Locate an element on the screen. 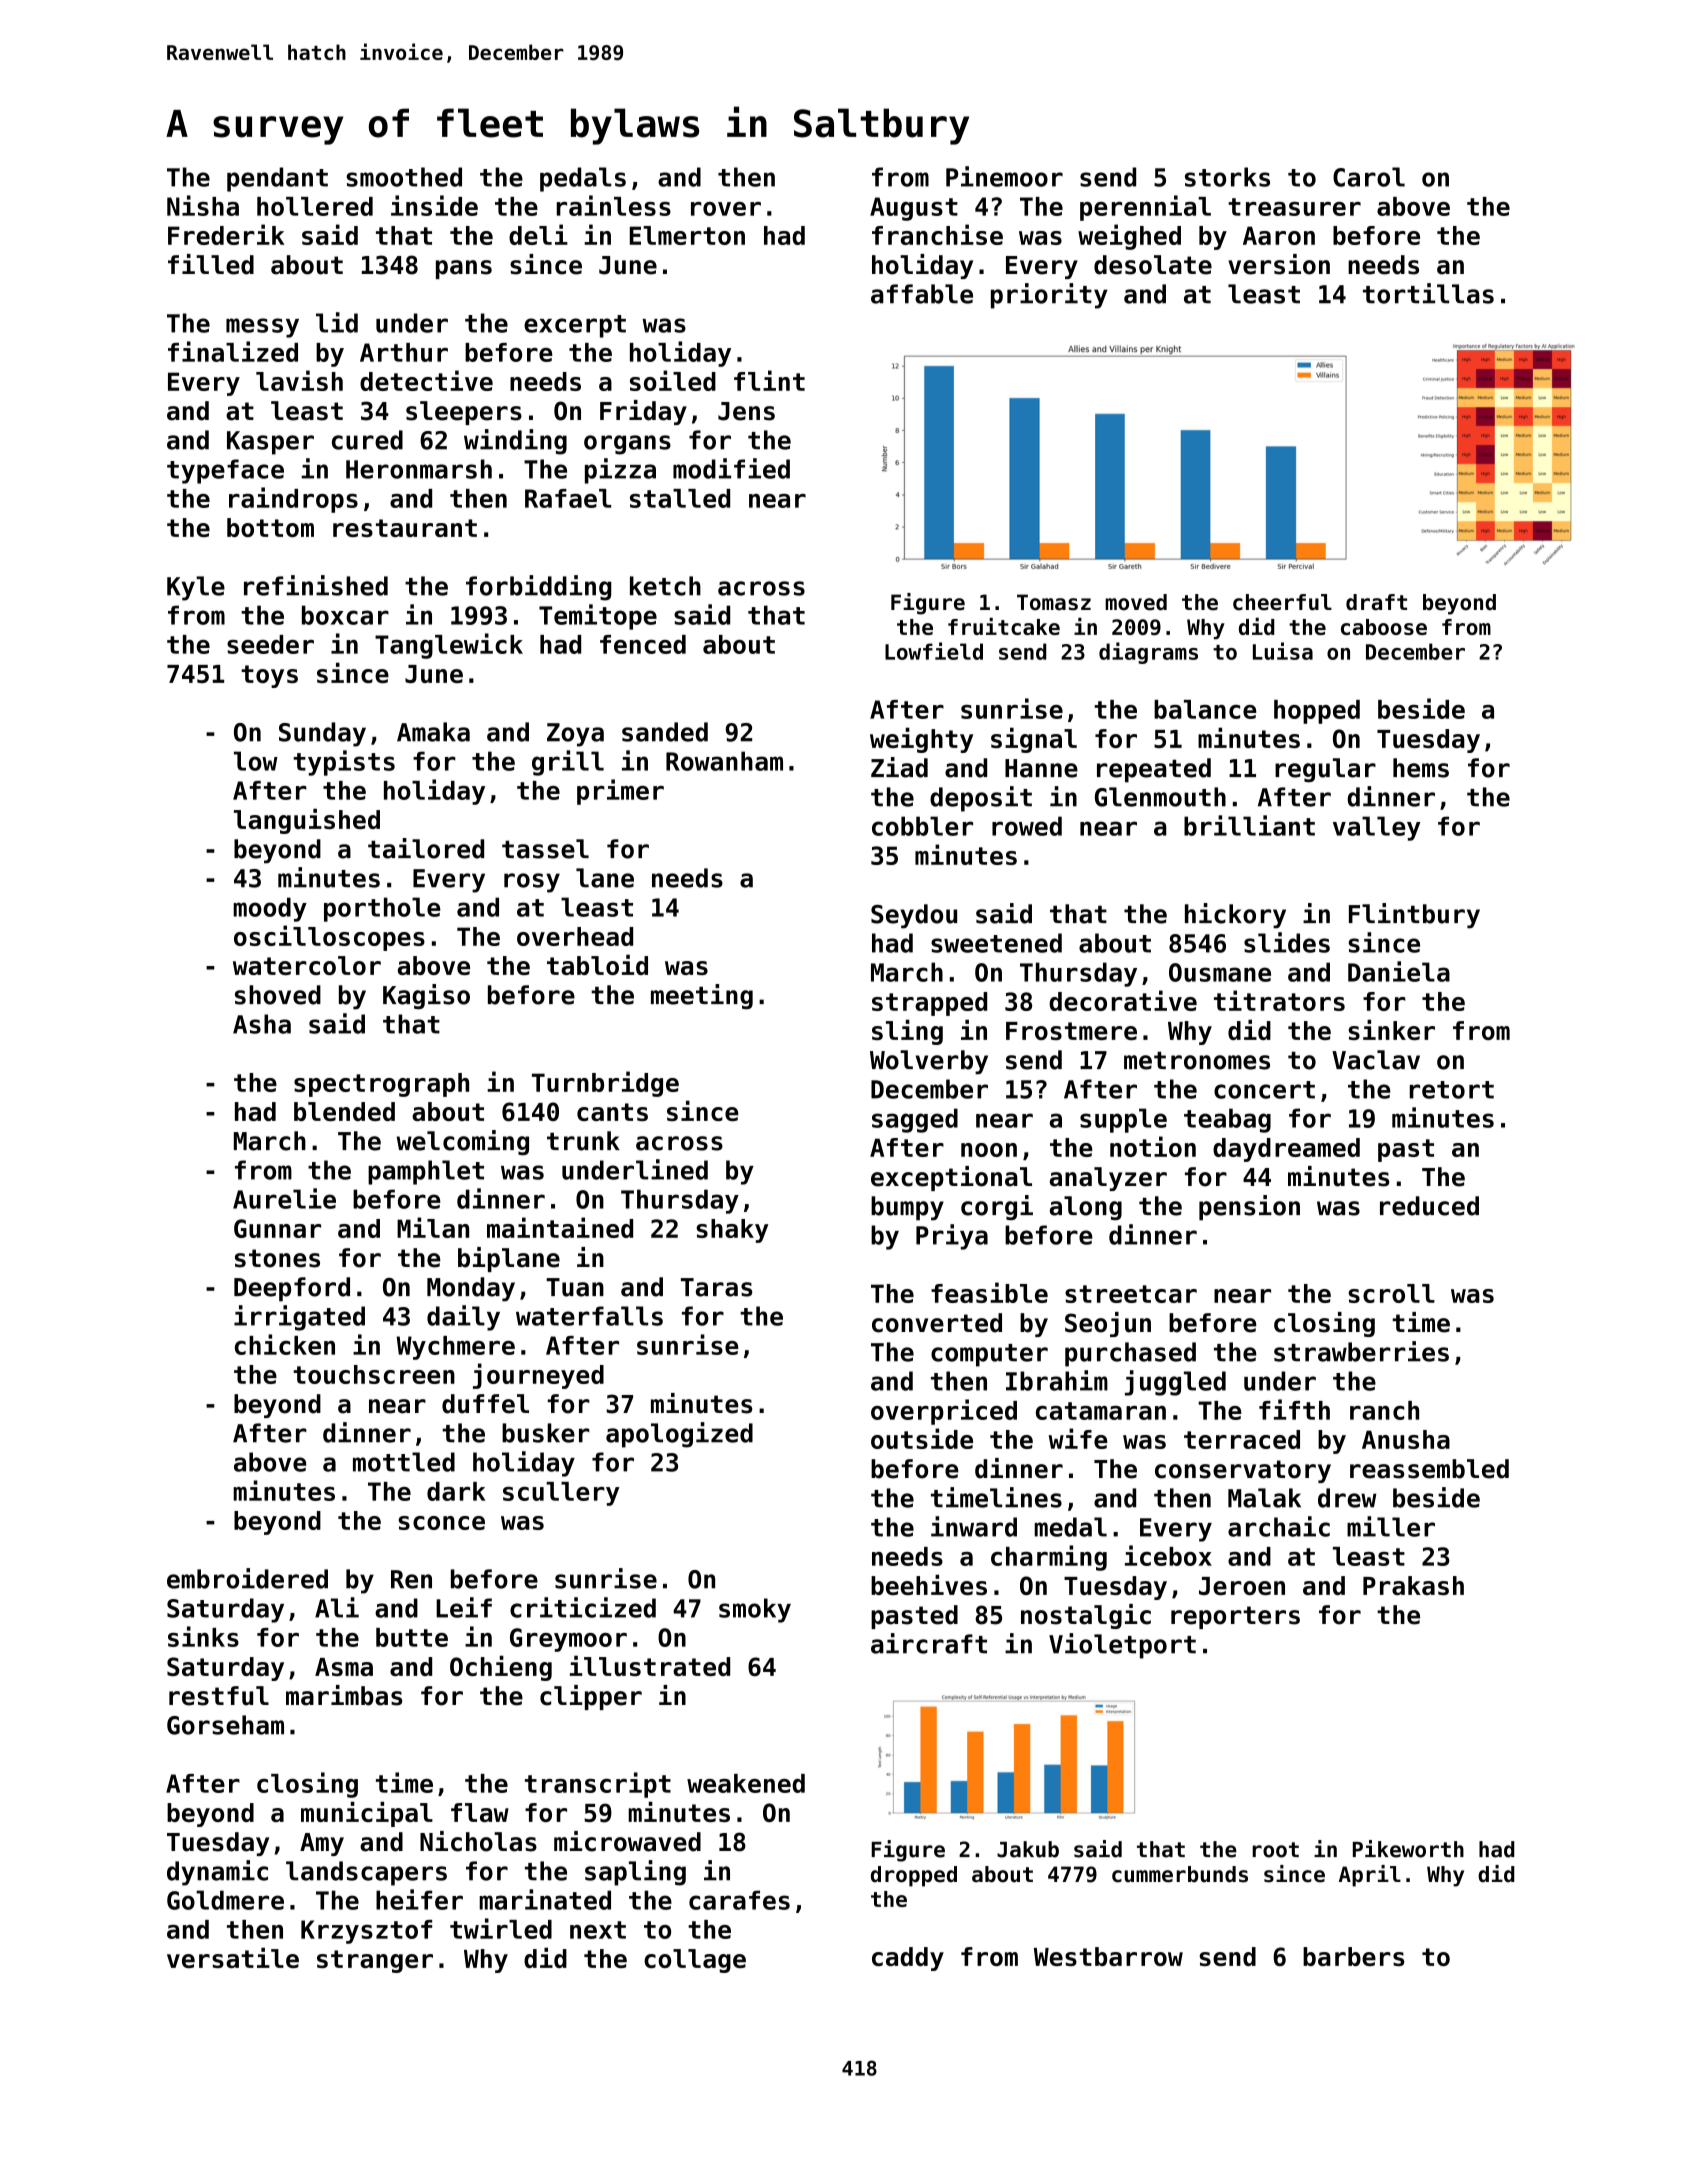 The height and width of the screenshot is (2178, 1683). Nicholas is located at coordinates (478, 1841).
